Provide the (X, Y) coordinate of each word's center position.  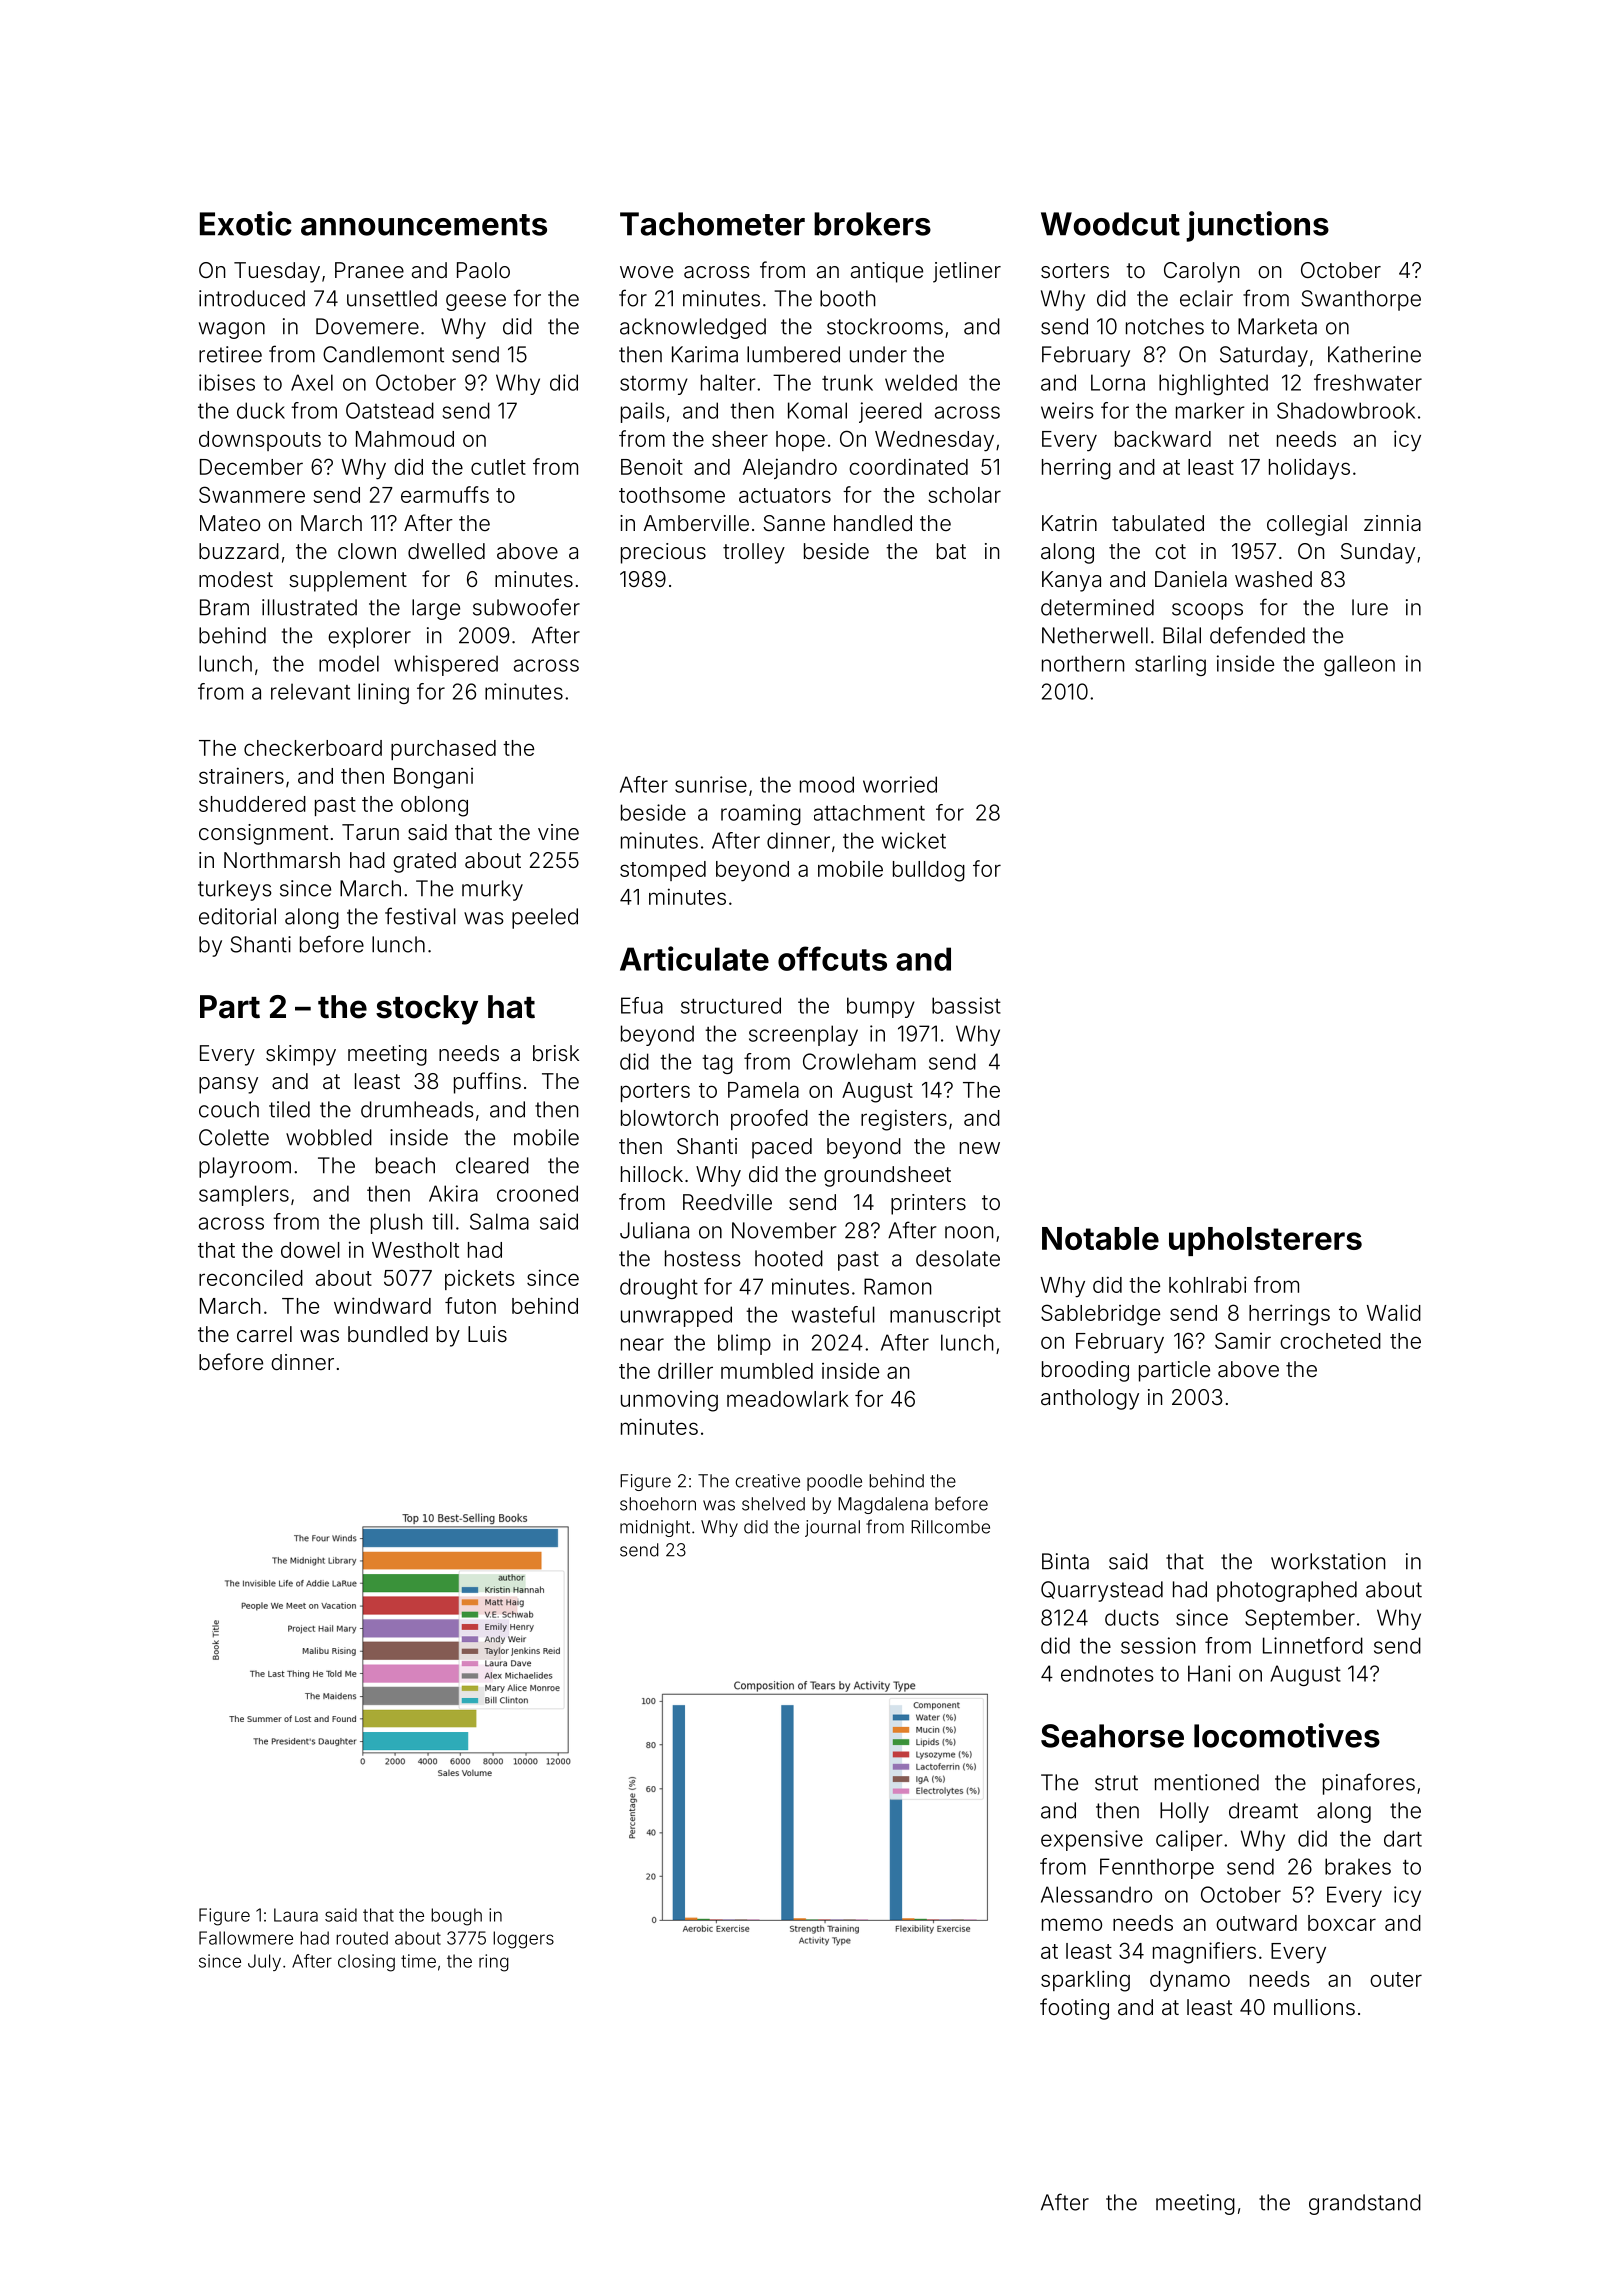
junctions (1257, 226)
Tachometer (712, 224)
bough (456, 1917)
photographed (1287, 1591)
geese (476, 302)
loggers (523, 1940)
